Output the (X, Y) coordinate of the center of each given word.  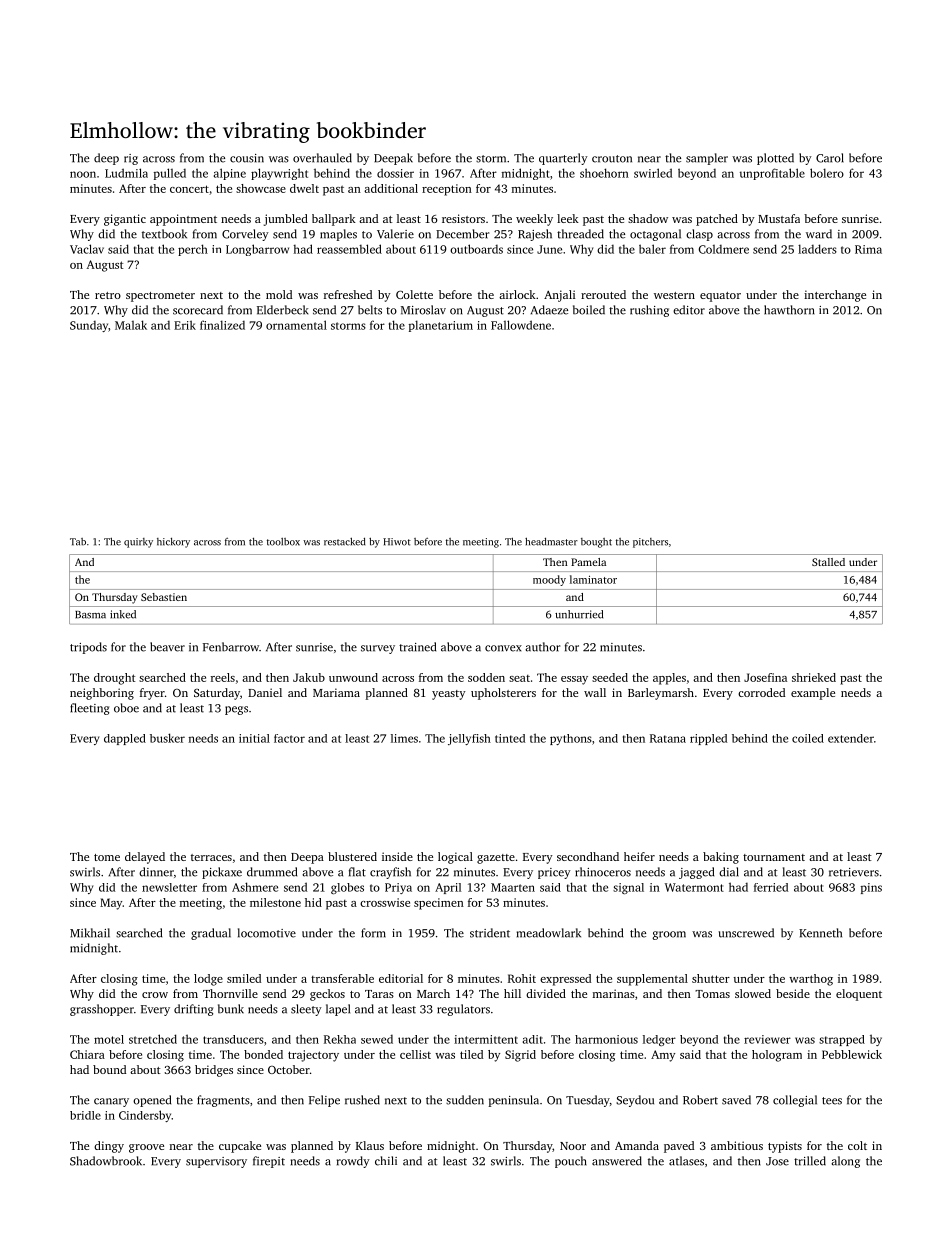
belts (370, 310)
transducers (233, 1039)
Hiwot (397, 542)
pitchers (650, 543)
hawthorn (789, 310)
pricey (554, 873)
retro (108, 295)
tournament (774, 857)
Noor (573, 1146)
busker (167, 738)
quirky (138, 543)
